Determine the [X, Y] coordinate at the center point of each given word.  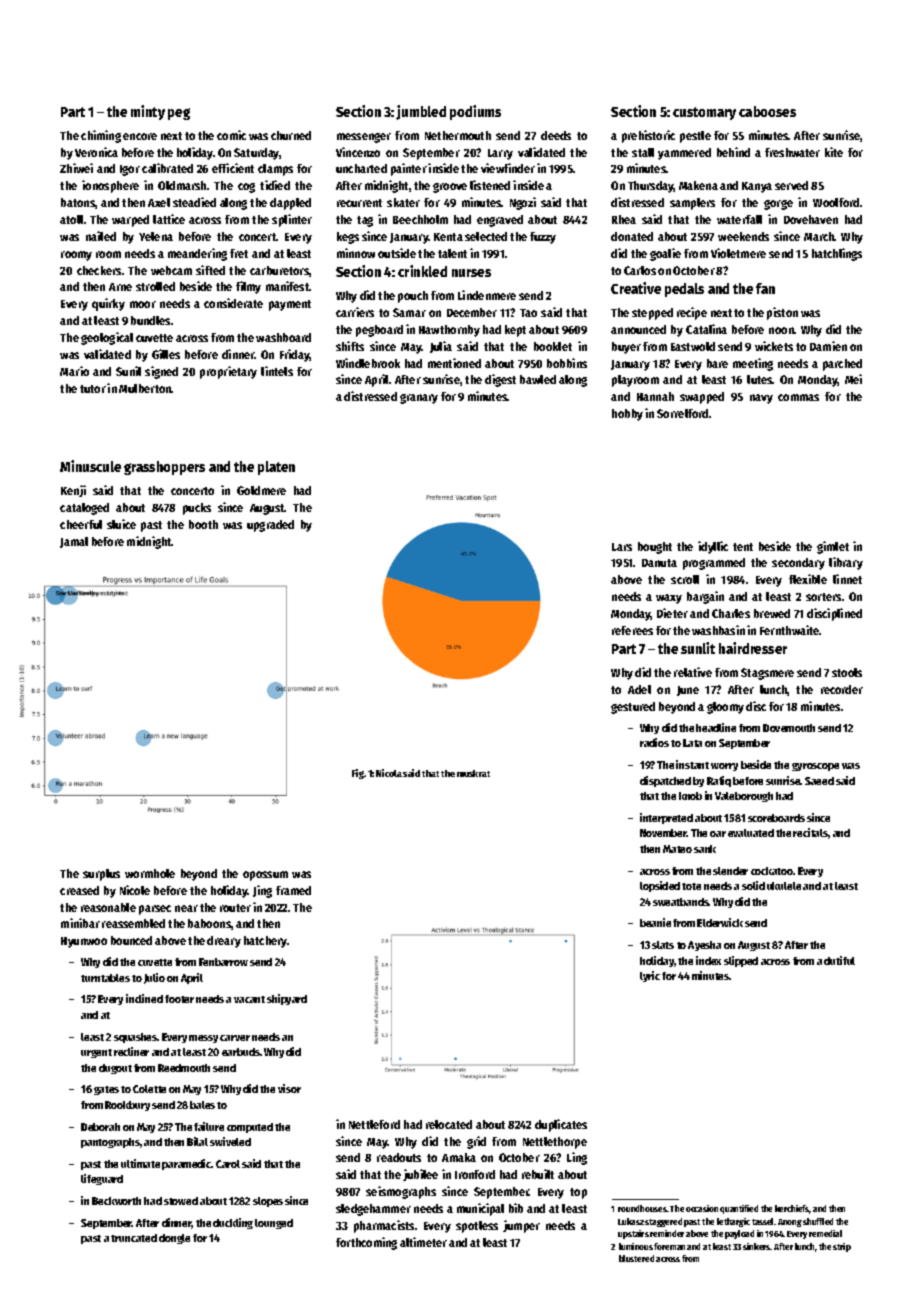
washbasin [718, 630]
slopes [268, 1202]
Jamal [74, 542]
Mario [74, 371]
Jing [262, 891]
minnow [356, 253]
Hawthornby [449, 331]
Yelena [156, 236]
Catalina [706, 329]
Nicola [389, 773]
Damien [828, 346]
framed [293, 890]
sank [705, 849]
